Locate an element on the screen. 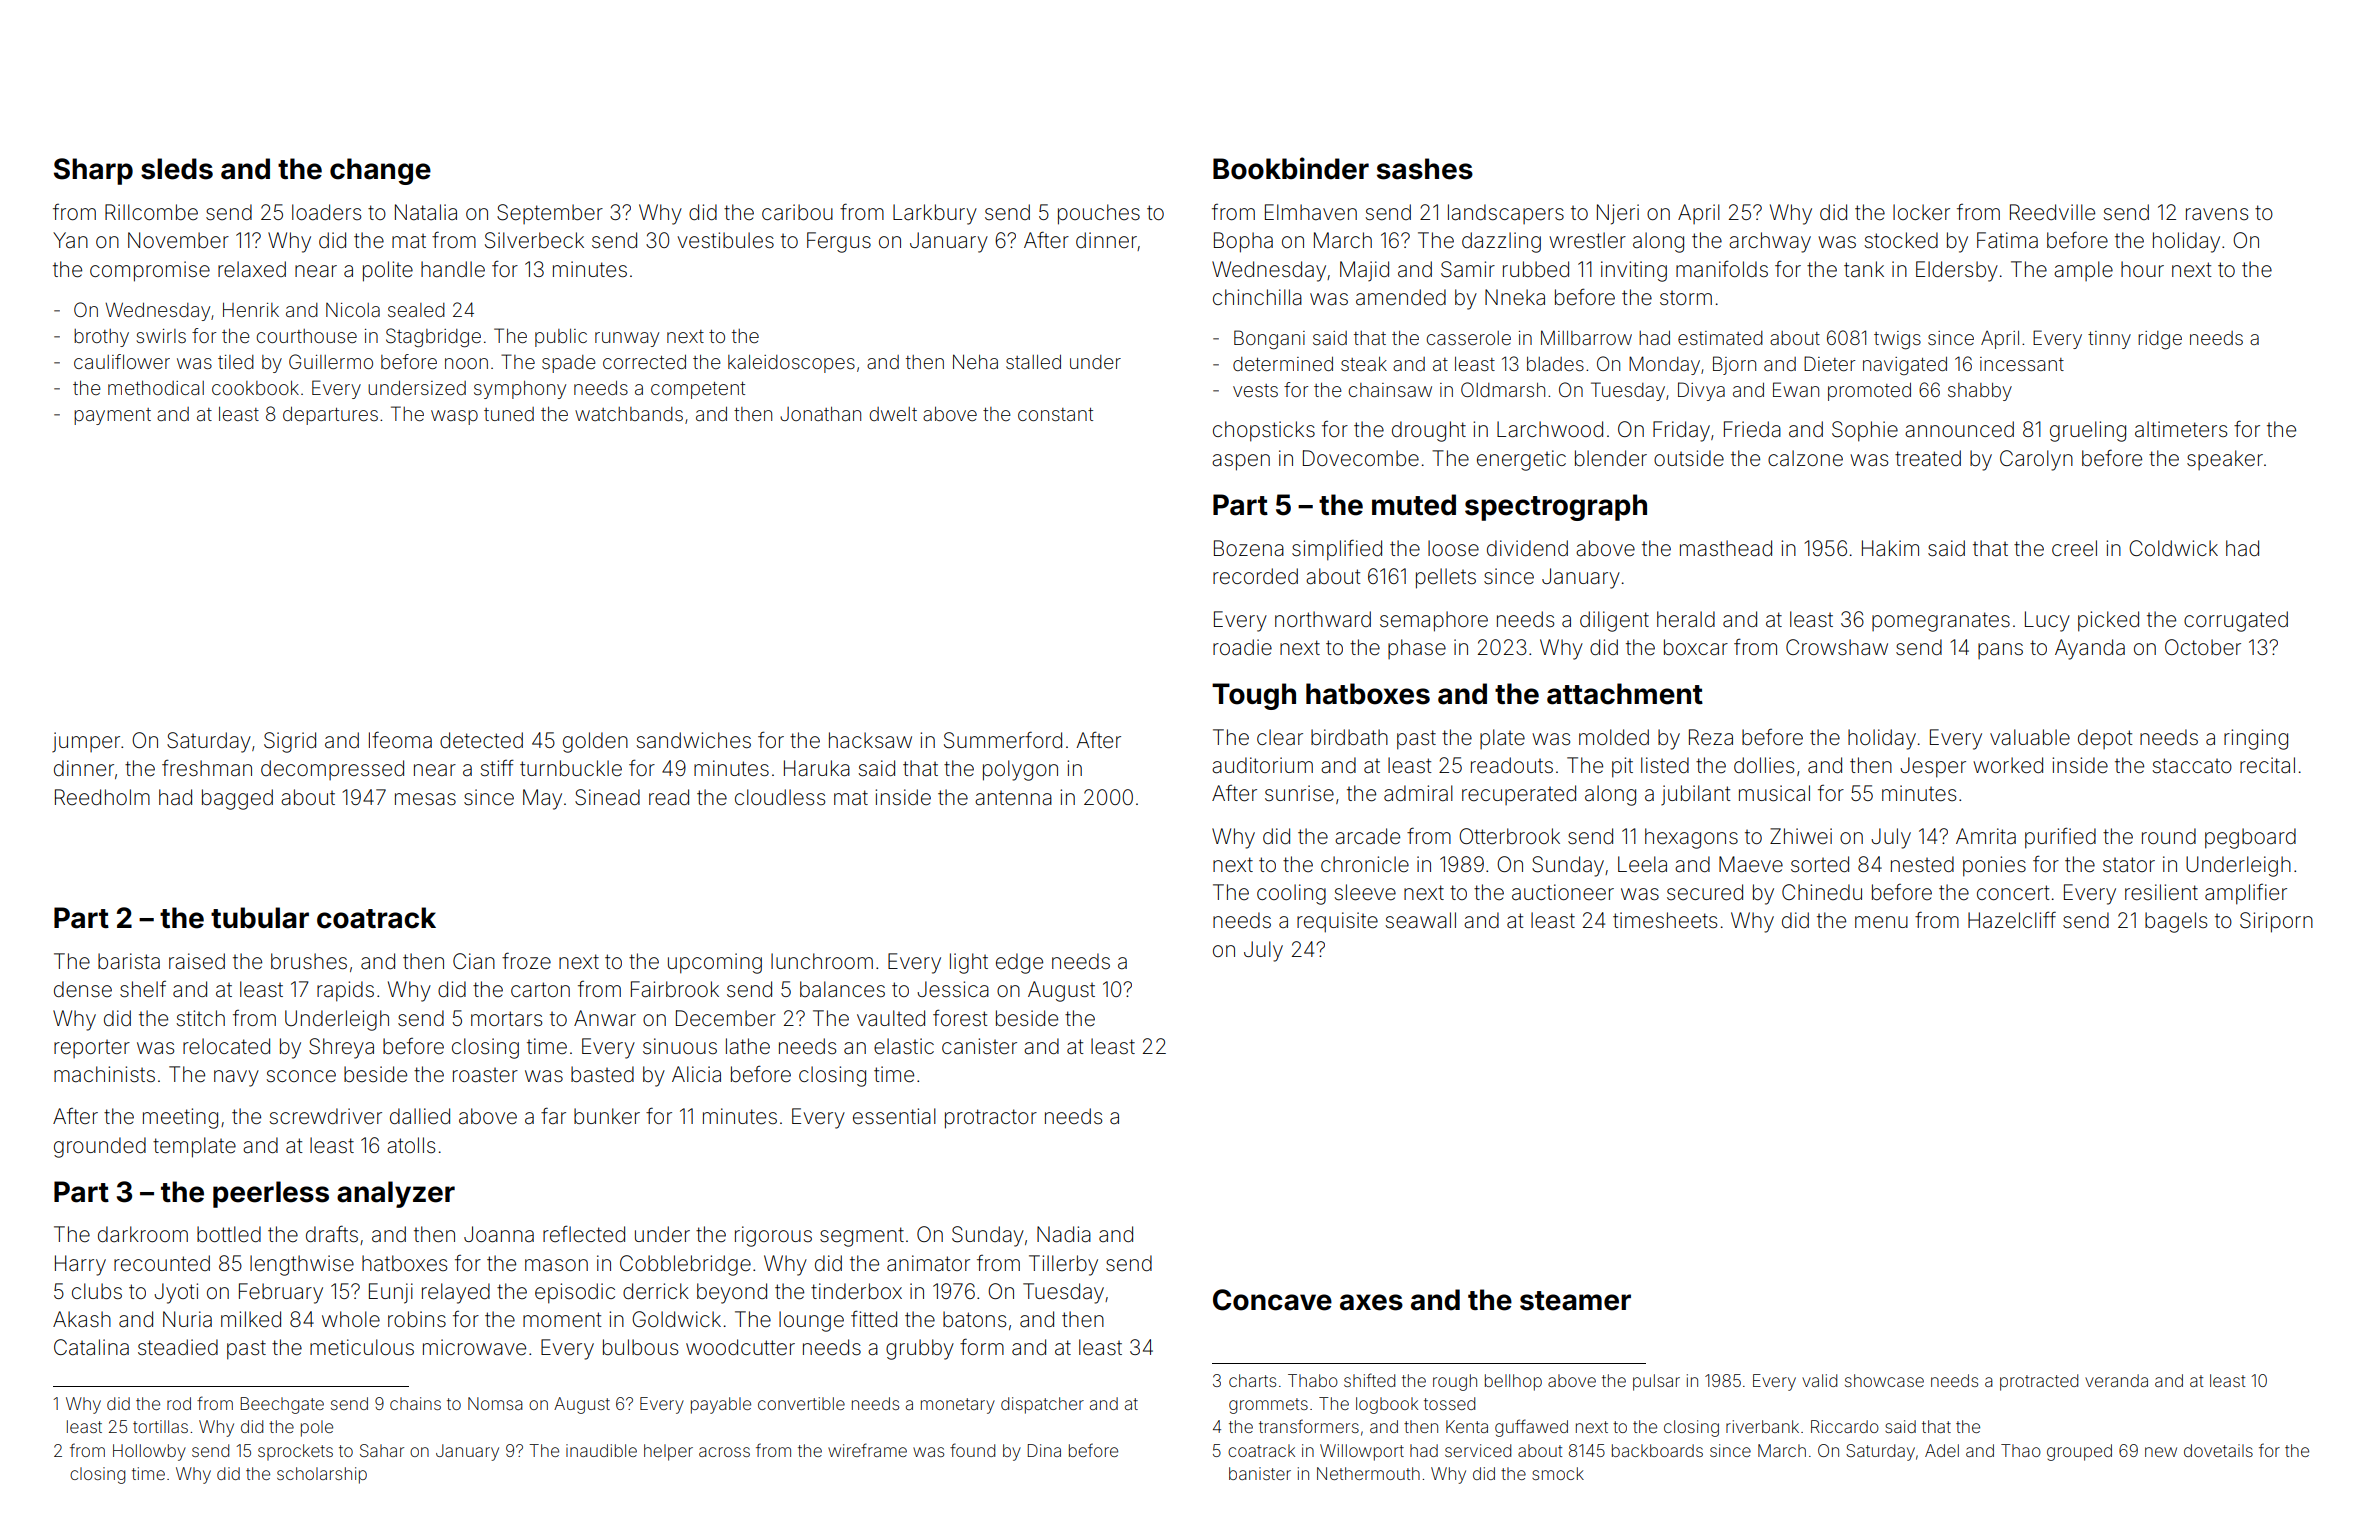 This screenshot has height=1540, width=2380. Hakim is located at coordinates (1890, 548).
